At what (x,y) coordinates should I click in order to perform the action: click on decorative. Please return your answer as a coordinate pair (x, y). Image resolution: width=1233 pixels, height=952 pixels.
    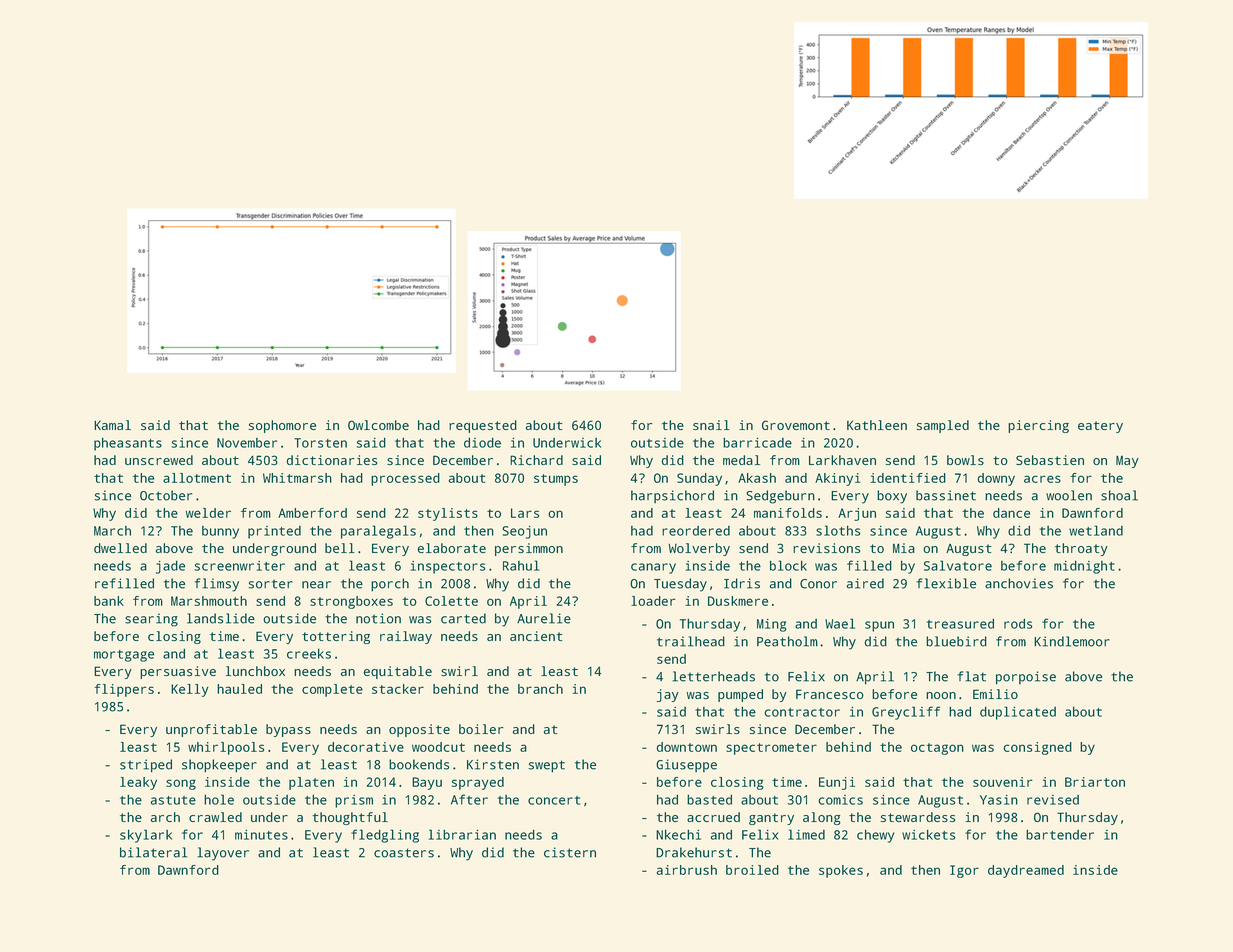
    Looking at the image, I should click on (366, 747).
